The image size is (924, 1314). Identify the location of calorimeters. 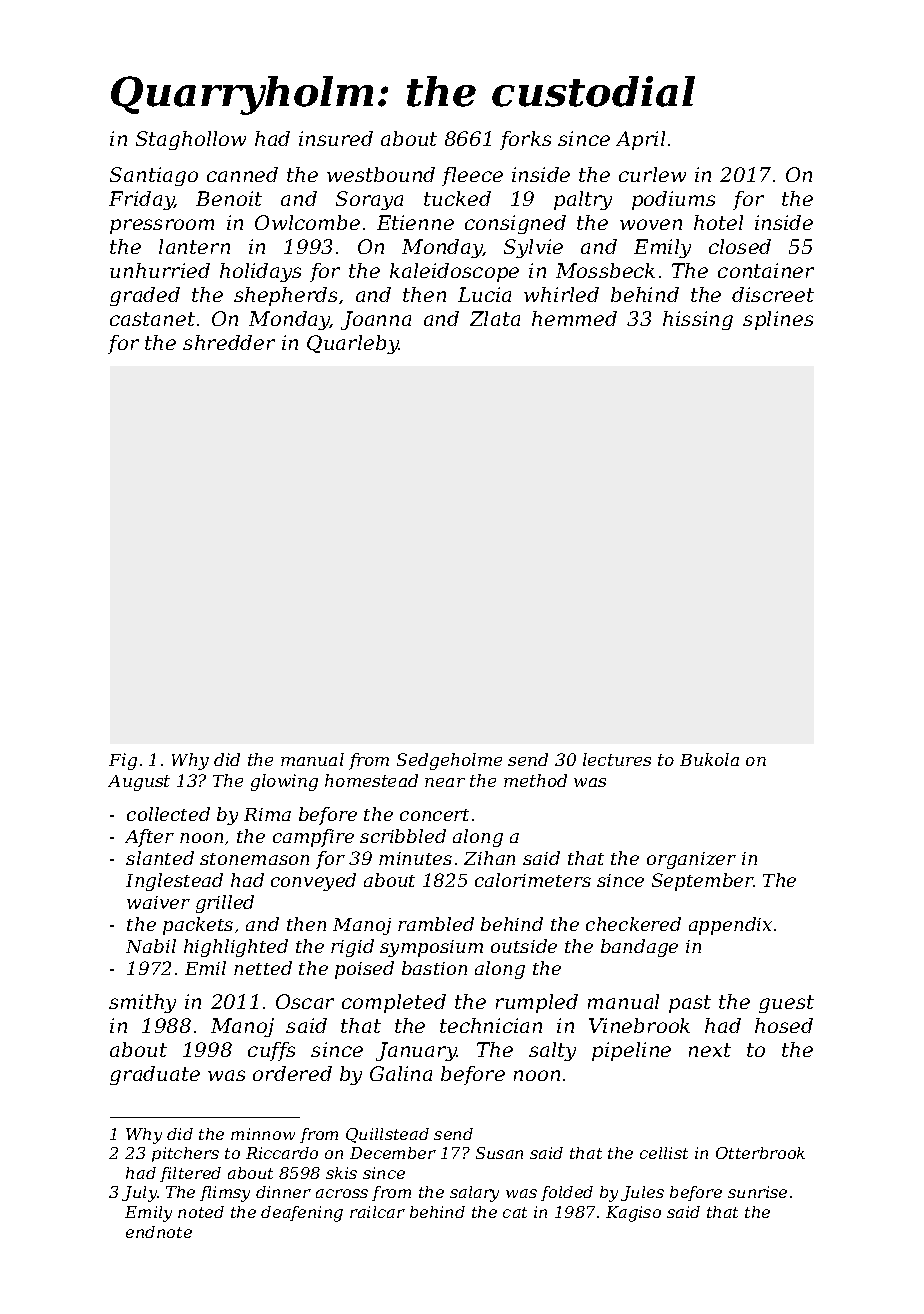
(533, 880).
